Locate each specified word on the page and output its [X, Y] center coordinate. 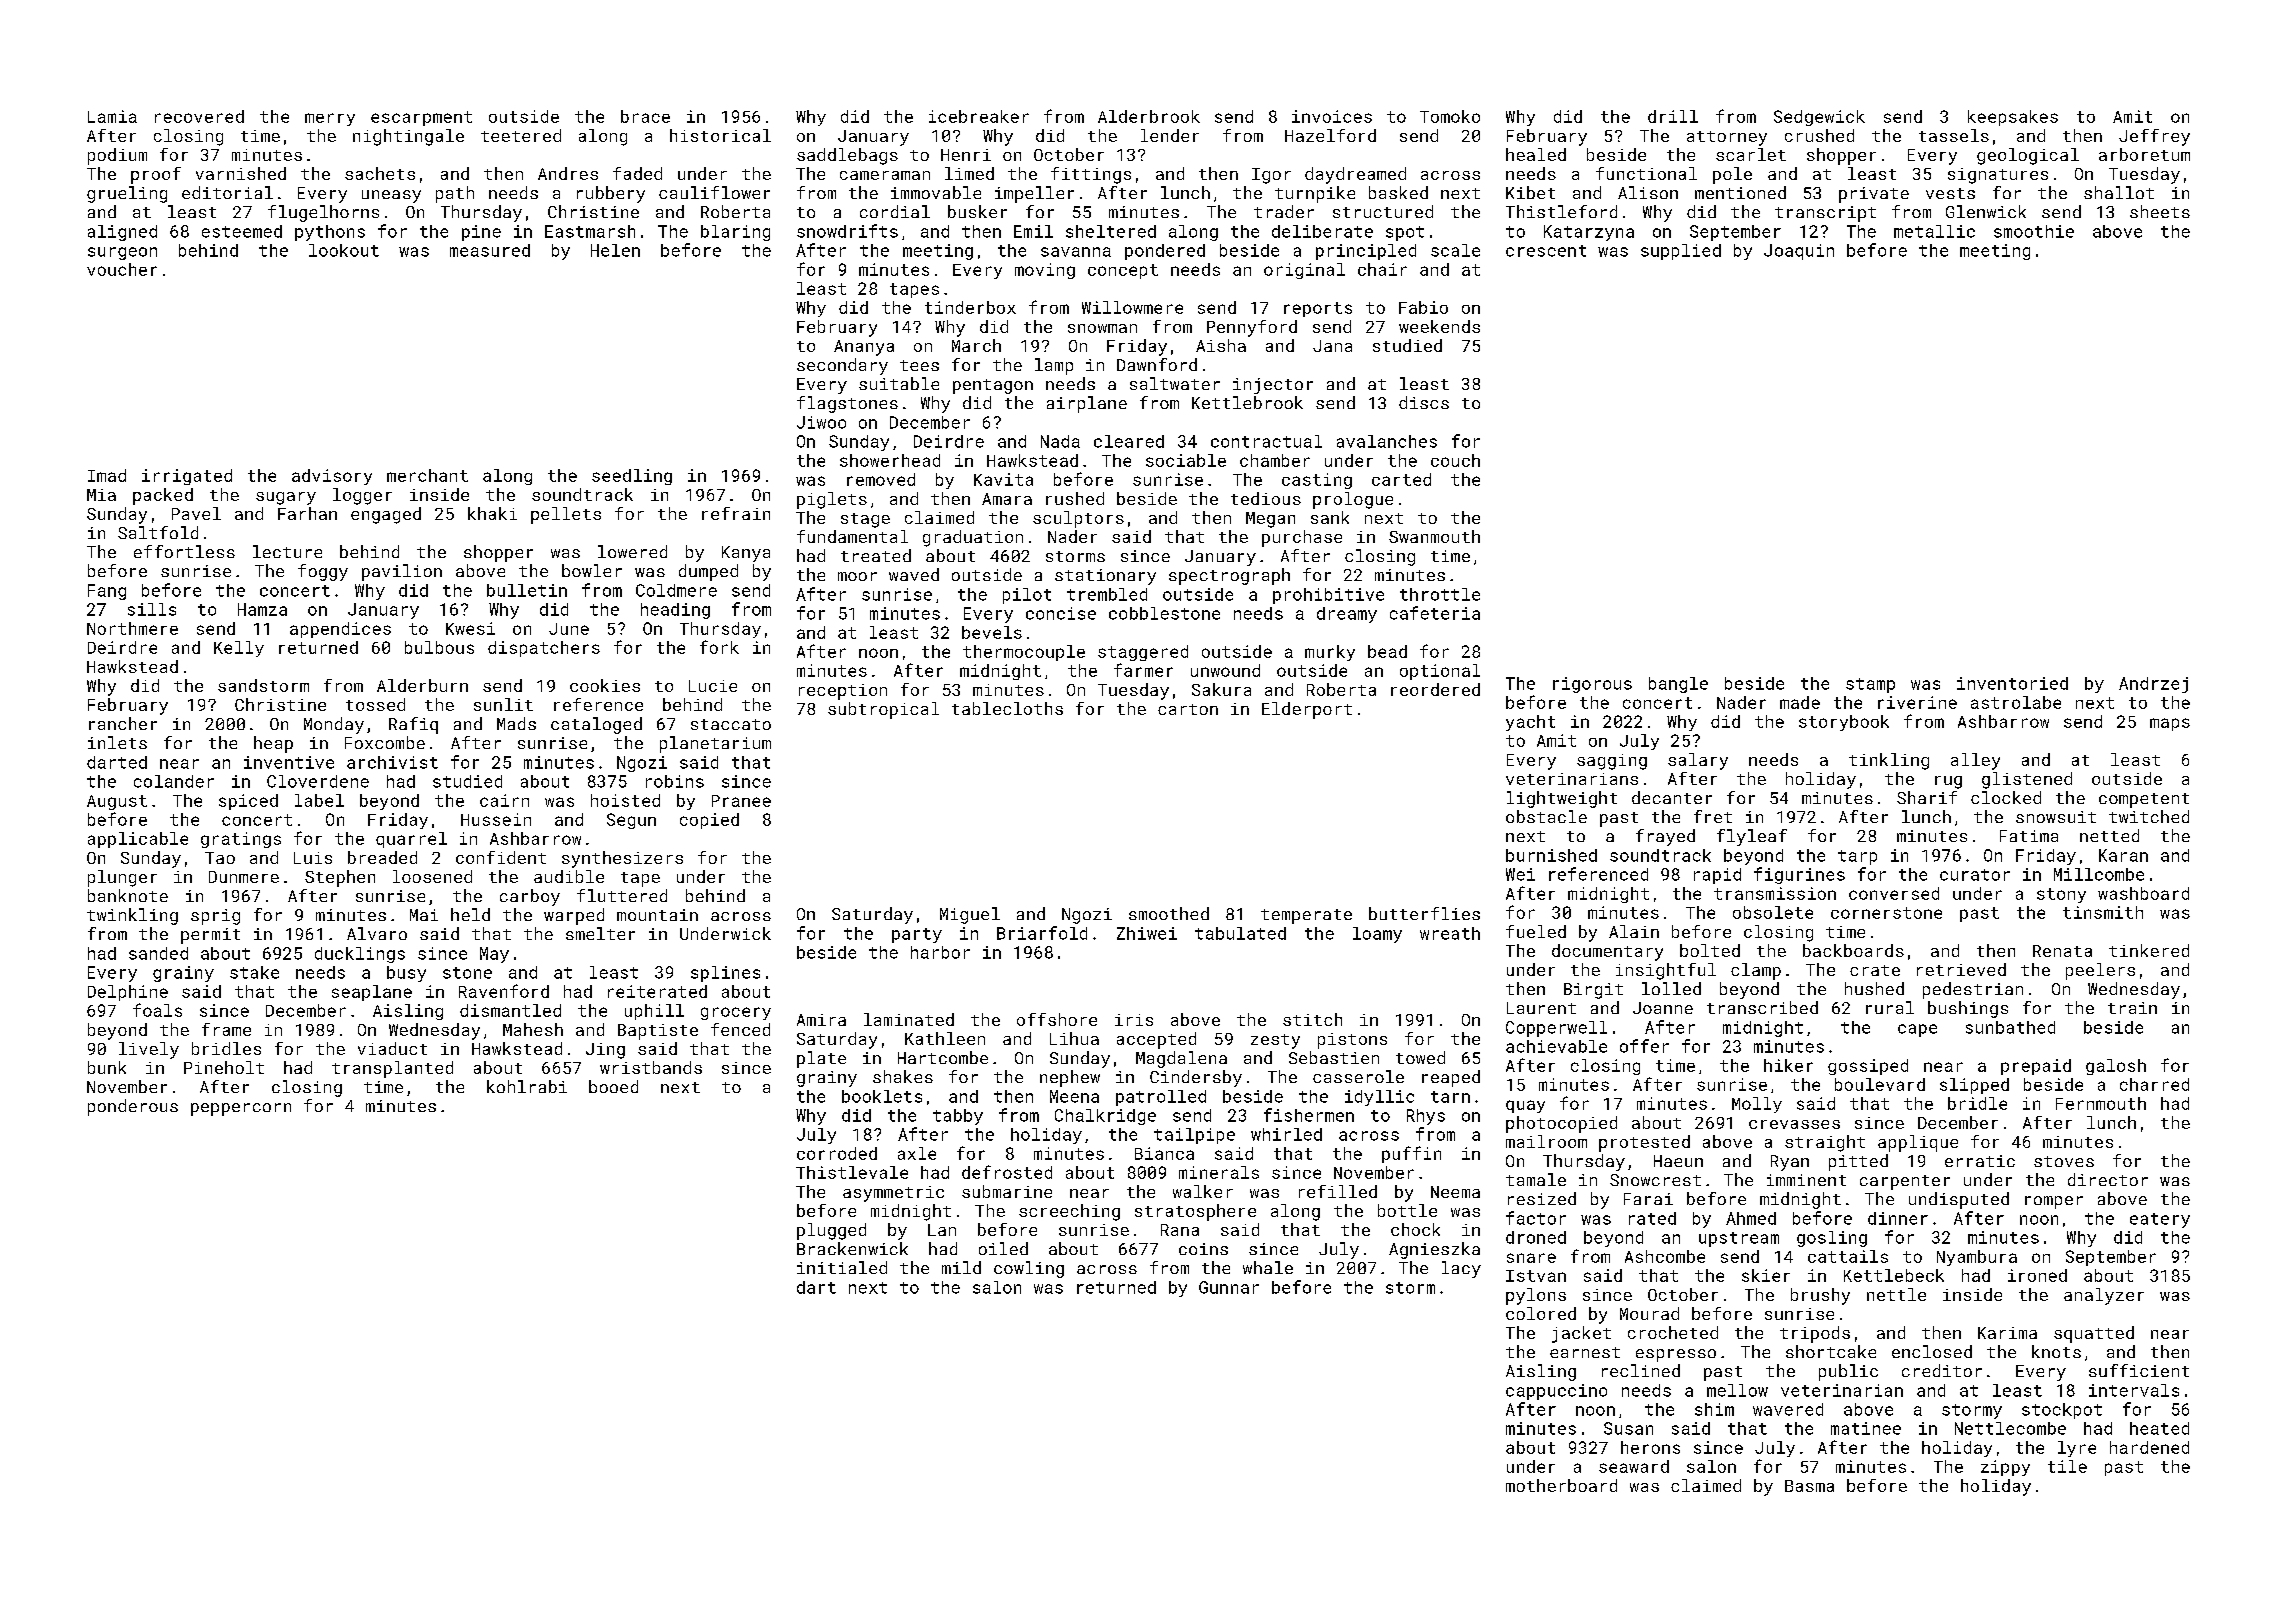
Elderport [1307, 710]
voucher [122, 269]
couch [1455, 460]
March [976, 345]
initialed [842, 1267]
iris [1134, 1020]
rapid [1717, 876]
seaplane [372, 993]
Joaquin [1799, 252]
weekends [1439, 326]
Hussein [496, 819]
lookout [344, 250]
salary [1698, 761]
